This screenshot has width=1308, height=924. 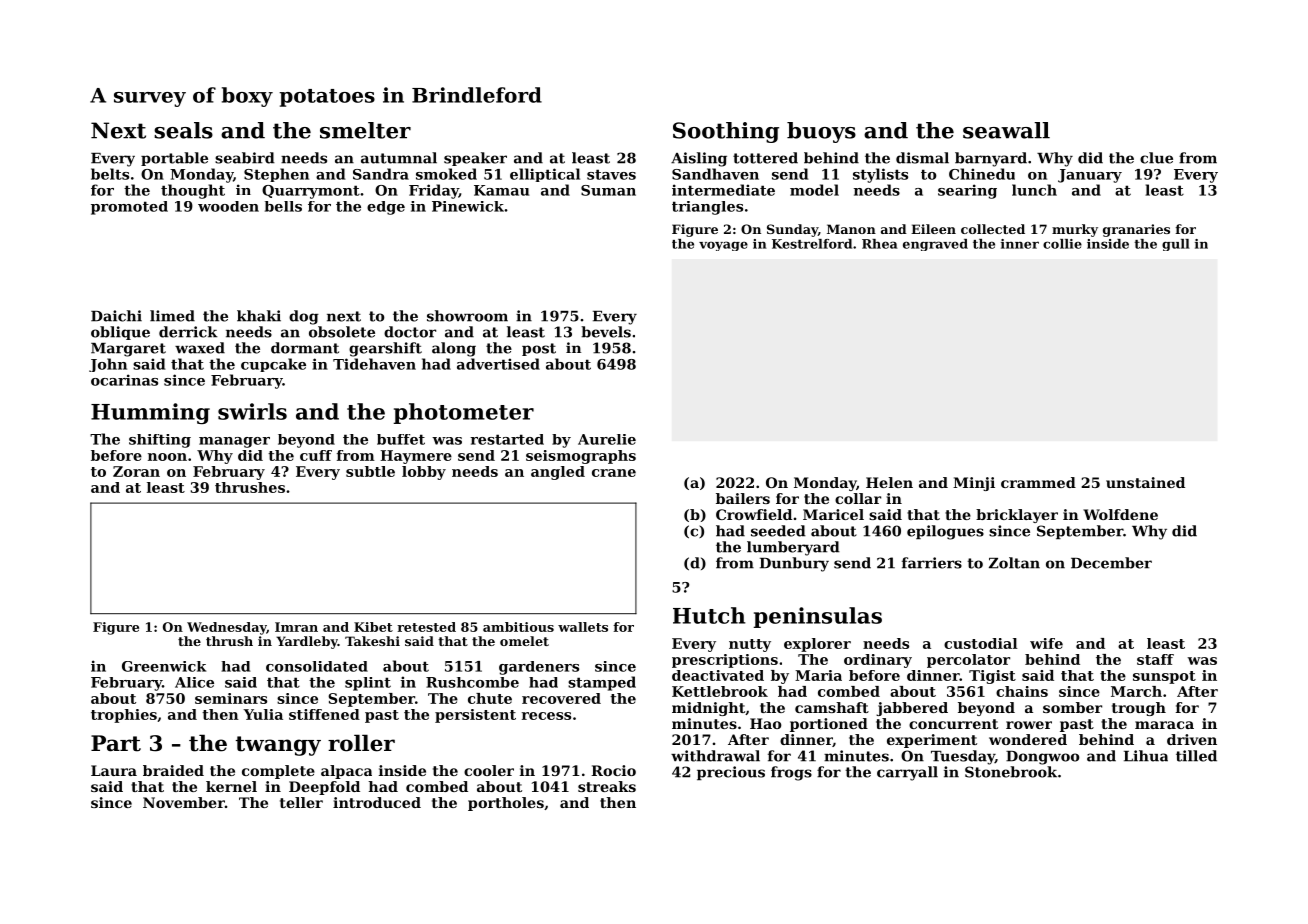 What do you see at coordinates (583, 627) in the screenshot?
I see `wallets` at bounding box center [583, 627].
